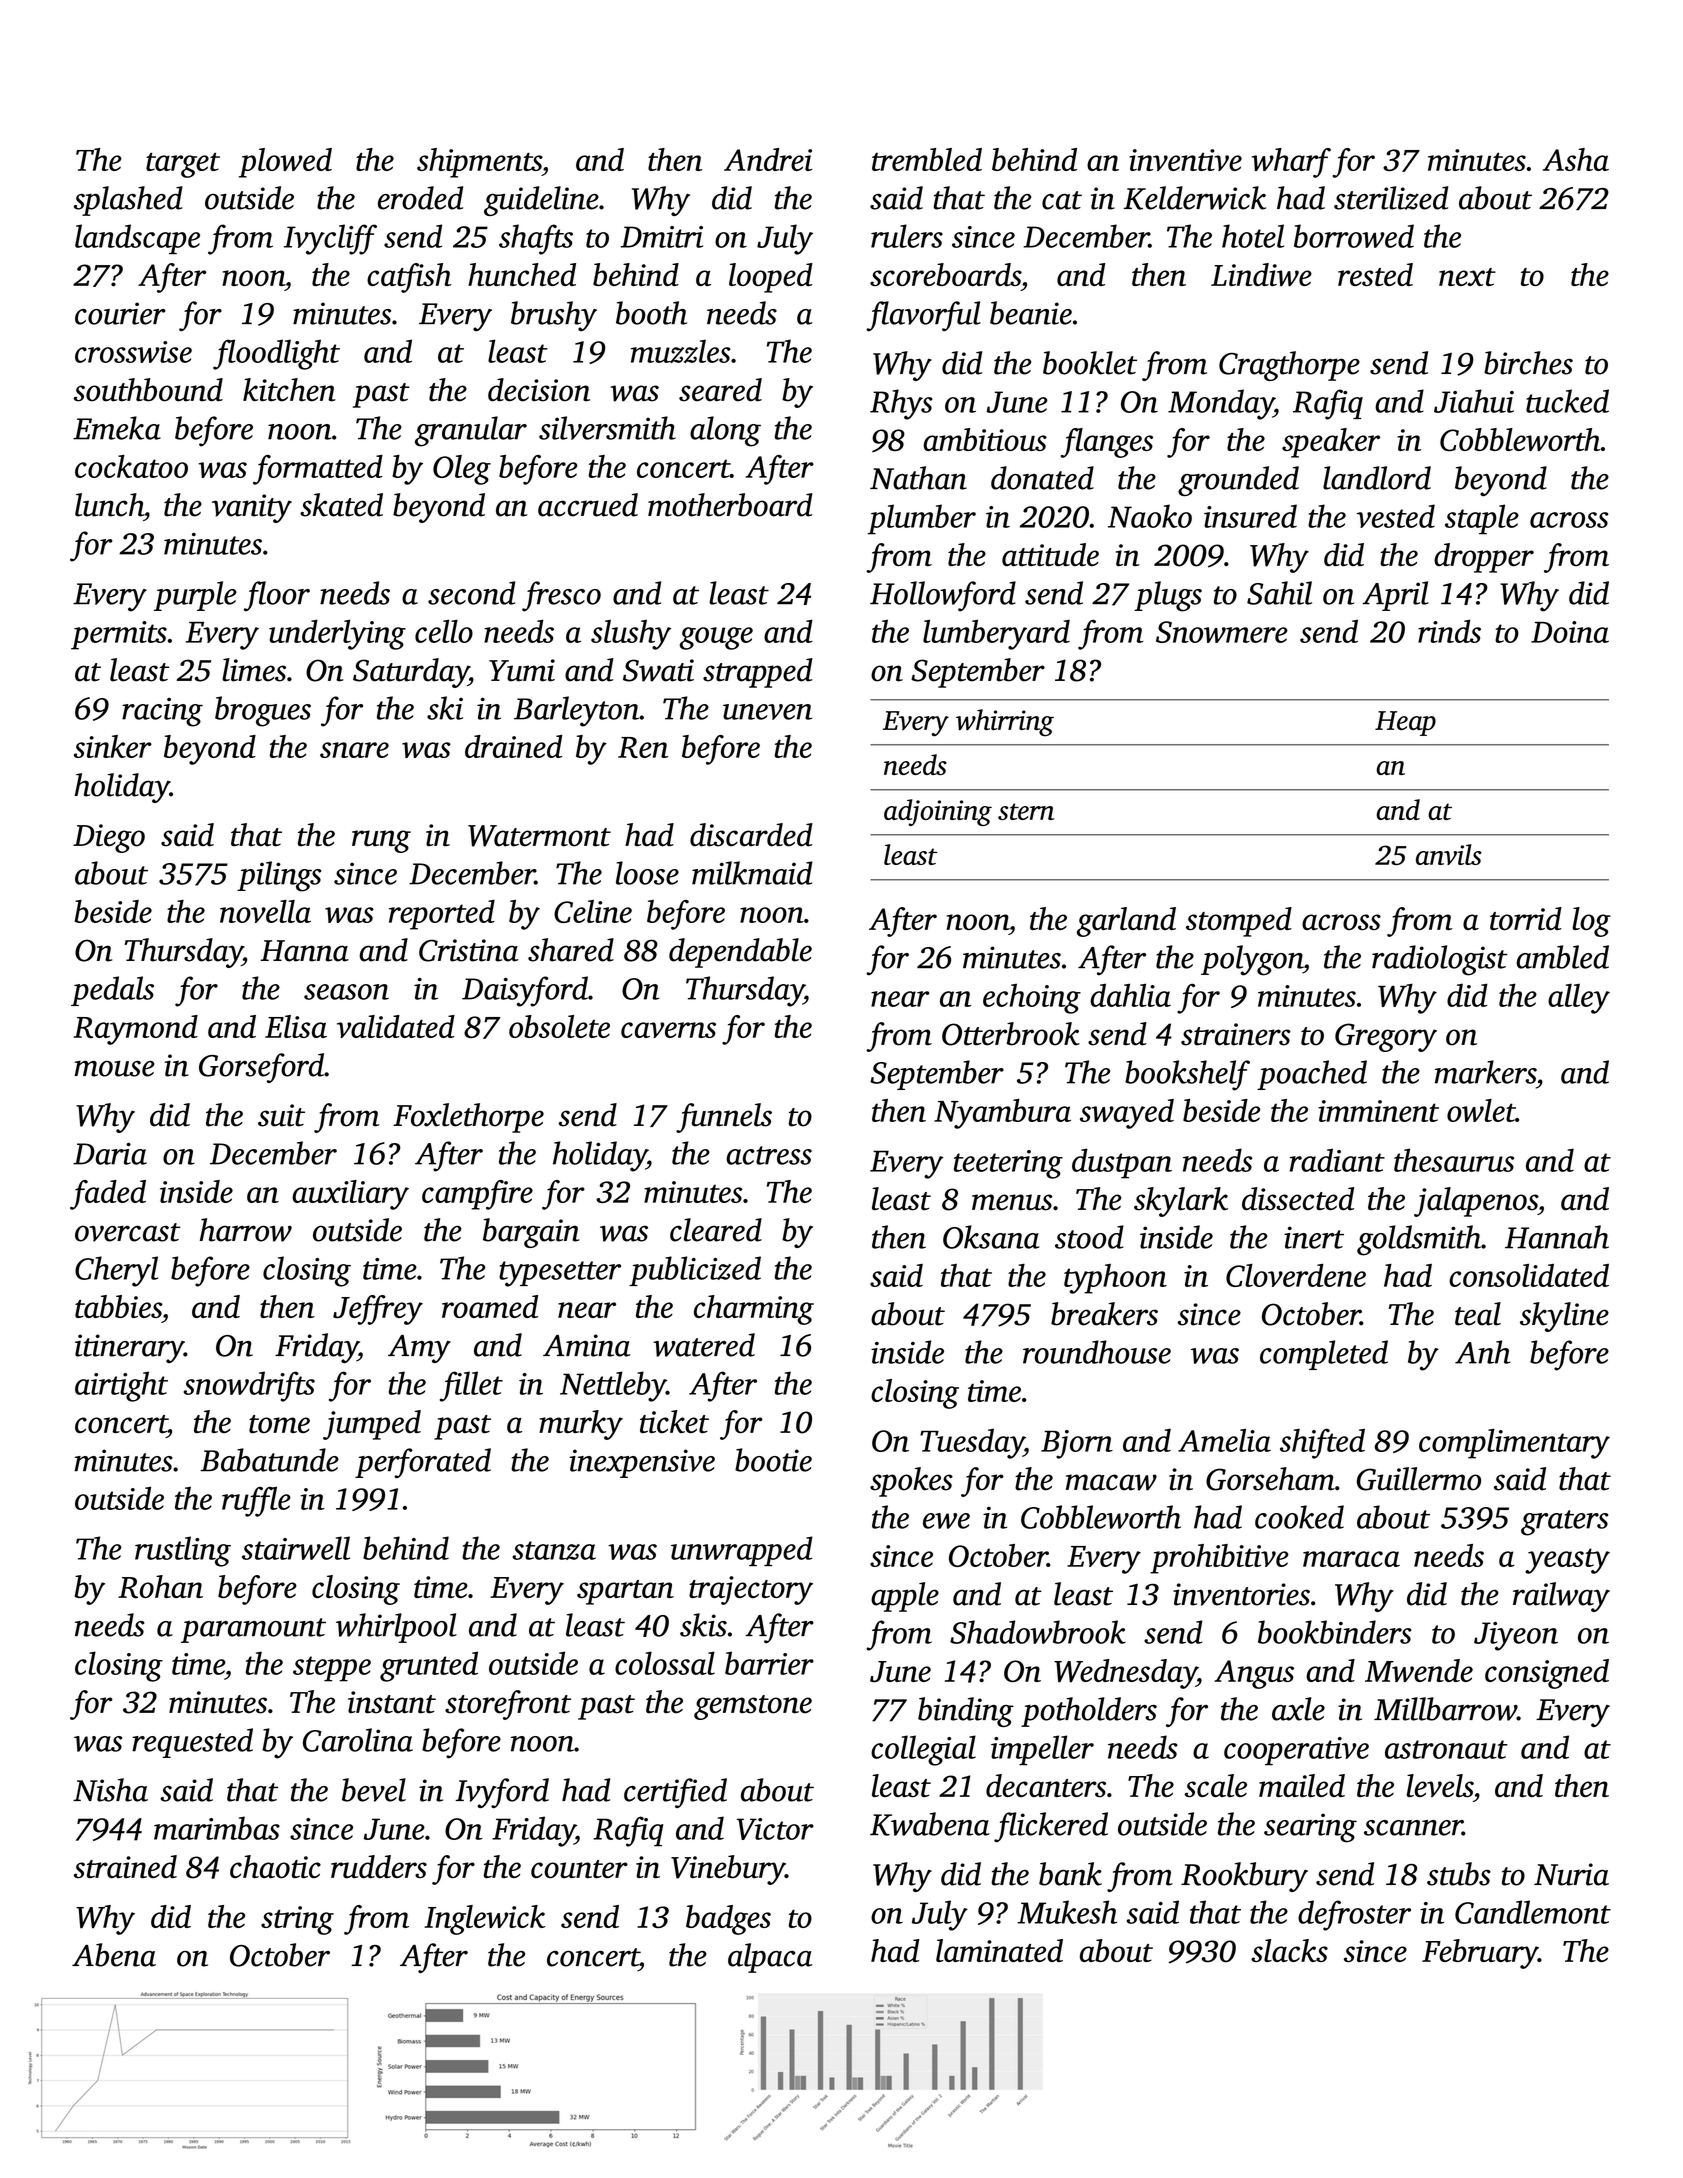 The width and height of the page is (1683, 2178). I want to click on attitude, so click(1050, 555).
